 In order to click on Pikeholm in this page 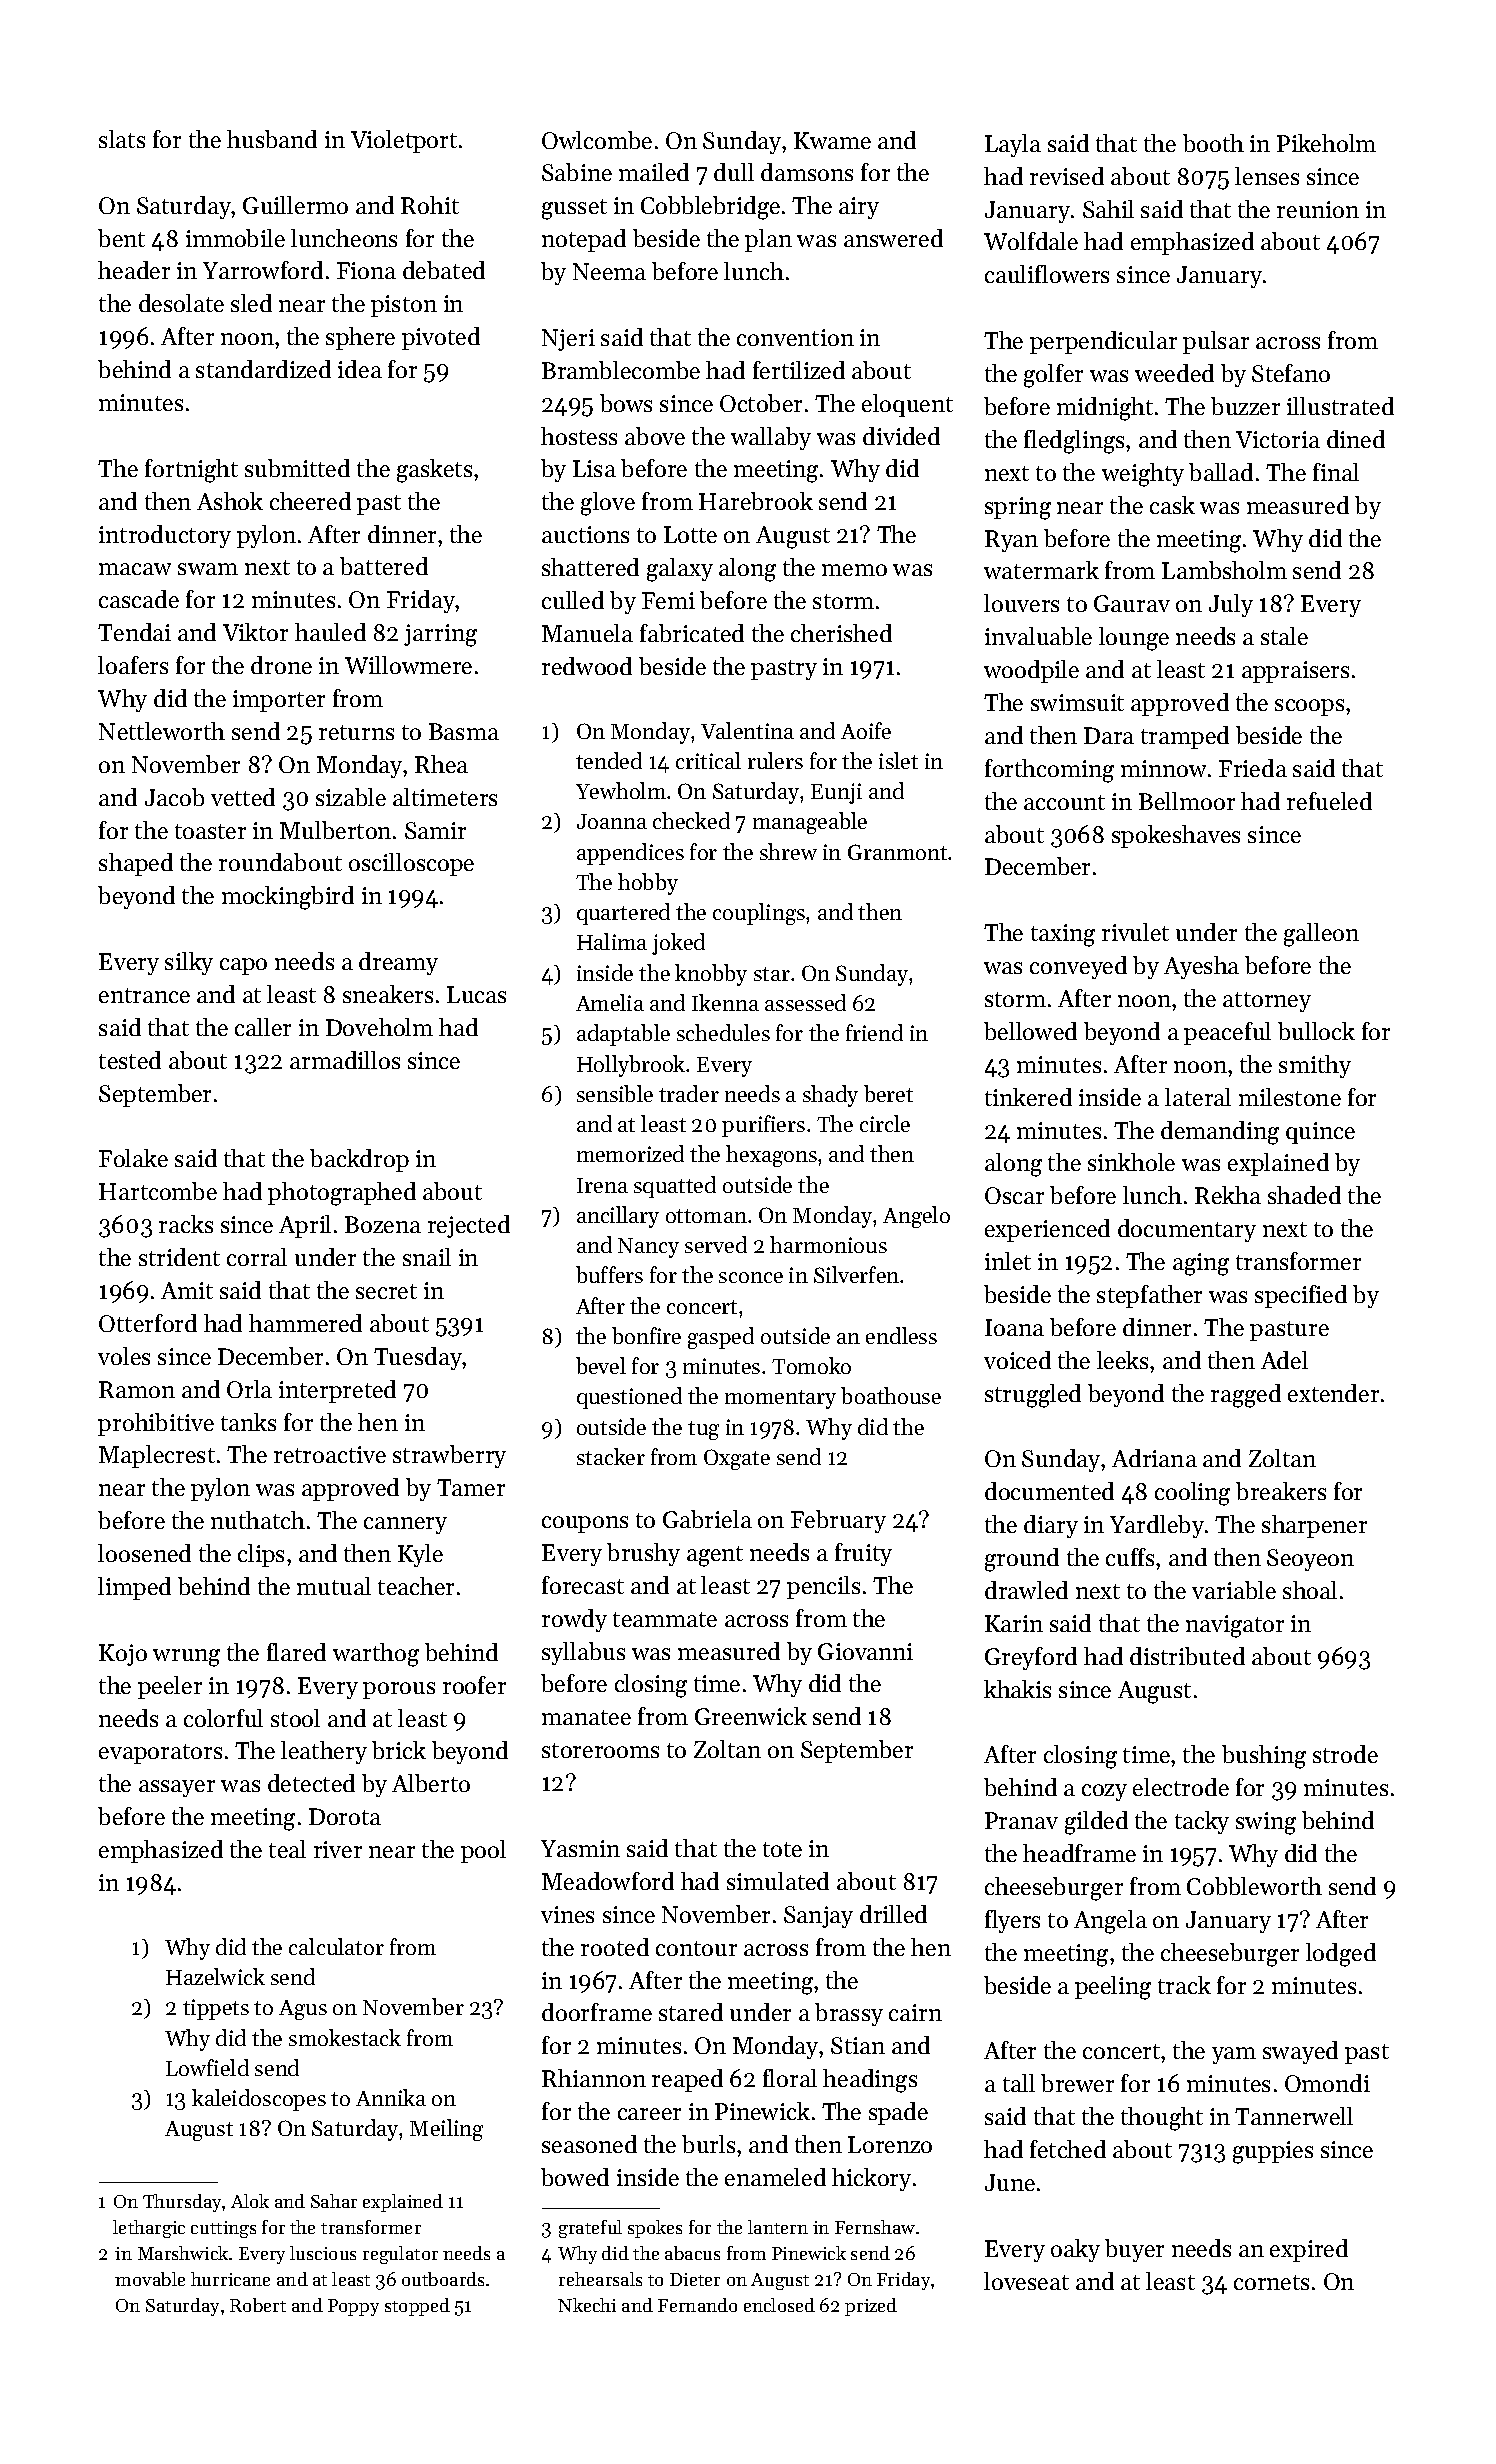, I will do `click(1326, 143)`.
